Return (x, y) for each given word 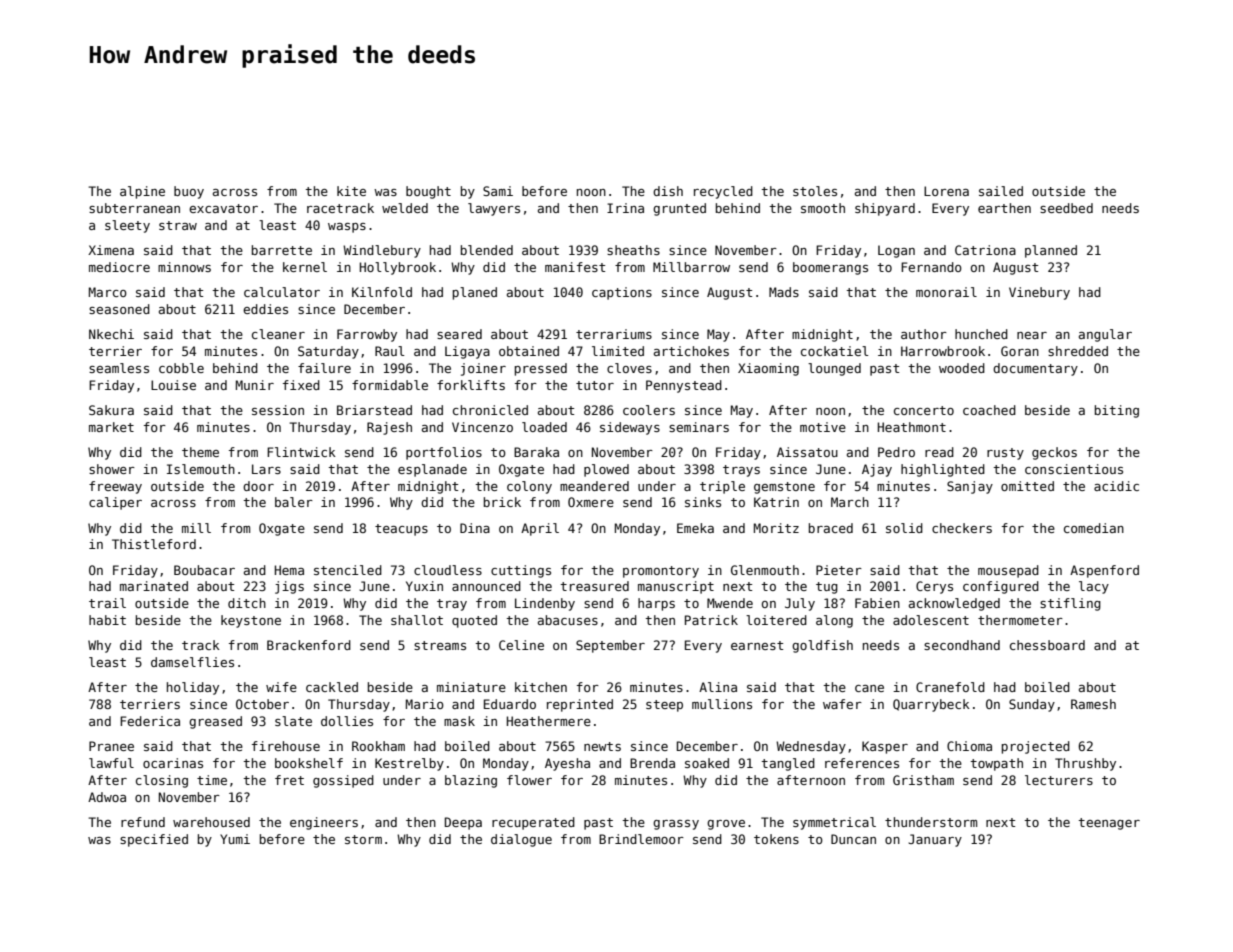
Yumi (235, 839)
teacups (401, 530)
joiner (483, 369)
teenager (1109, 824)
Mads (784, 292)
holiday (193, 688)
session (278, 410)
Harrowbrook (943, 351)
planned (1051, 251)
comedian (1094, 528)
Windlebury (382, 251)
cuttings (521, 571)
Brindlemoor (641, 839)
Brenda (652, 763)
